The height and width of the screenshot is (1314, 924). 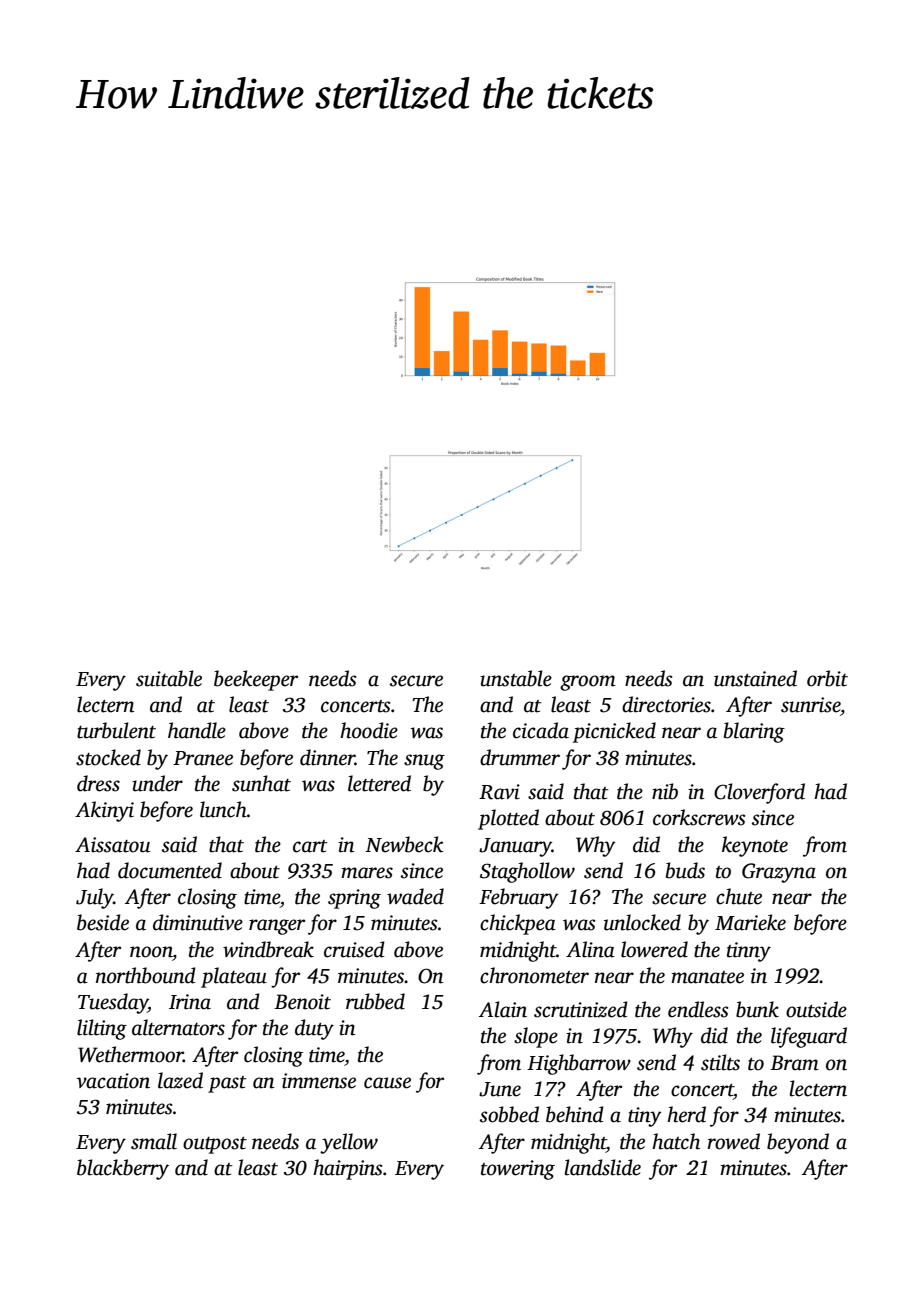 What do you see at coordinates (123, 1169) in the screenshot?
I see `blackberry` at bounding box center [123, 1169].
